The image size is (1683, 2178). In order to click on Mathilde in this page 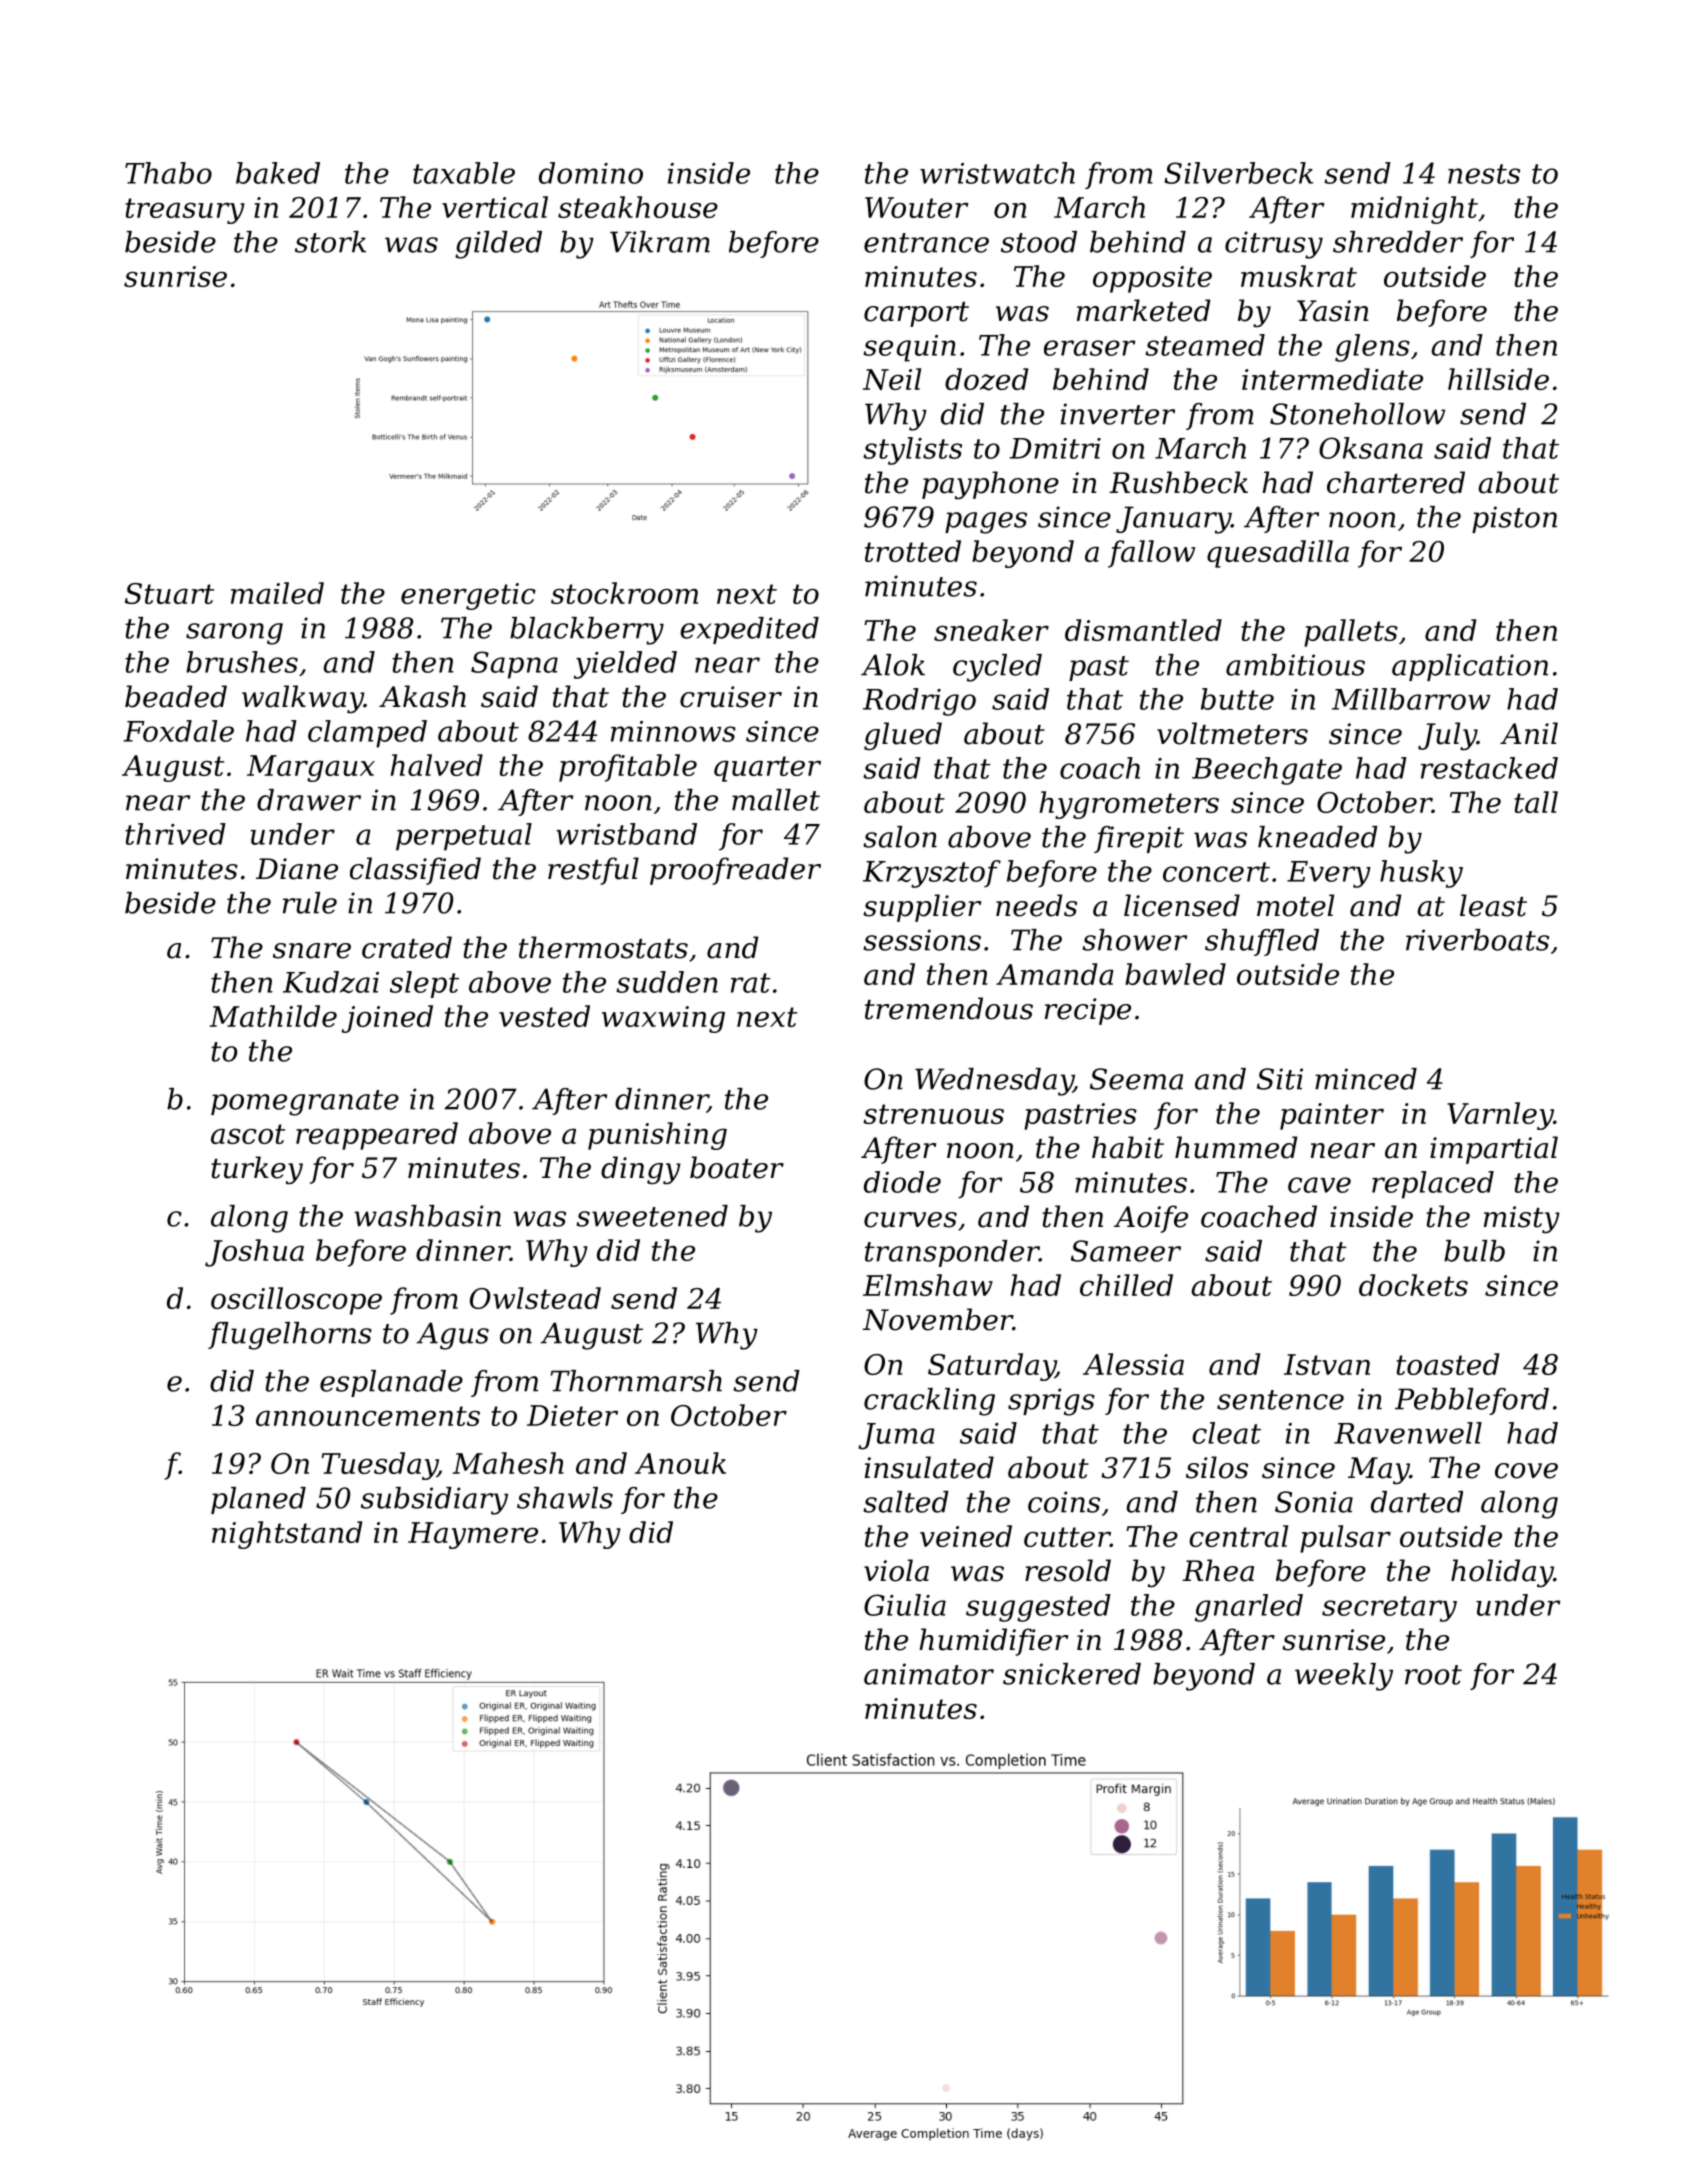, I will do `click(273, 1016)`.
